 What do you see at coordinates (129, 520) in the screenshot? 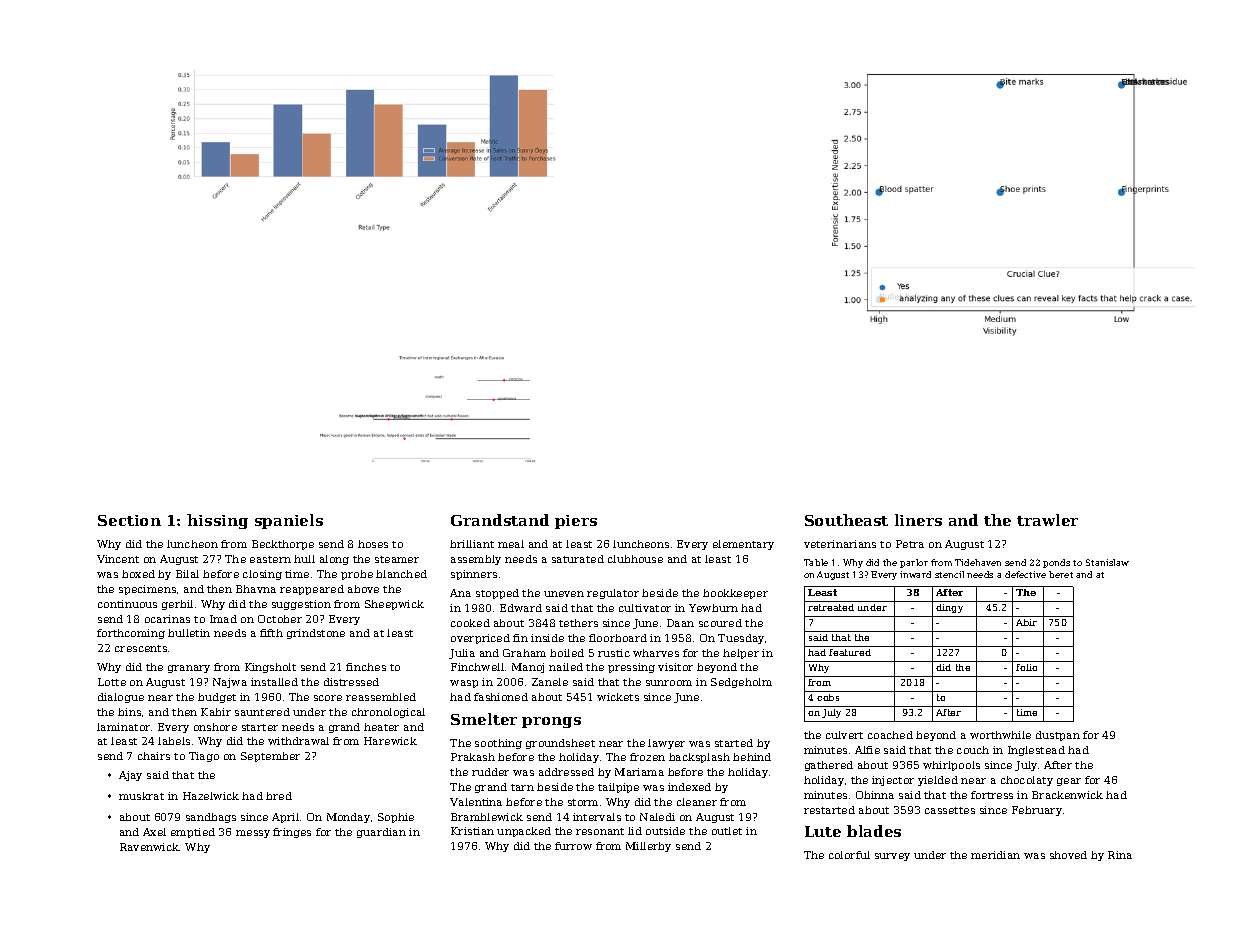
I see `Section` at bounding box center [129, 520].
